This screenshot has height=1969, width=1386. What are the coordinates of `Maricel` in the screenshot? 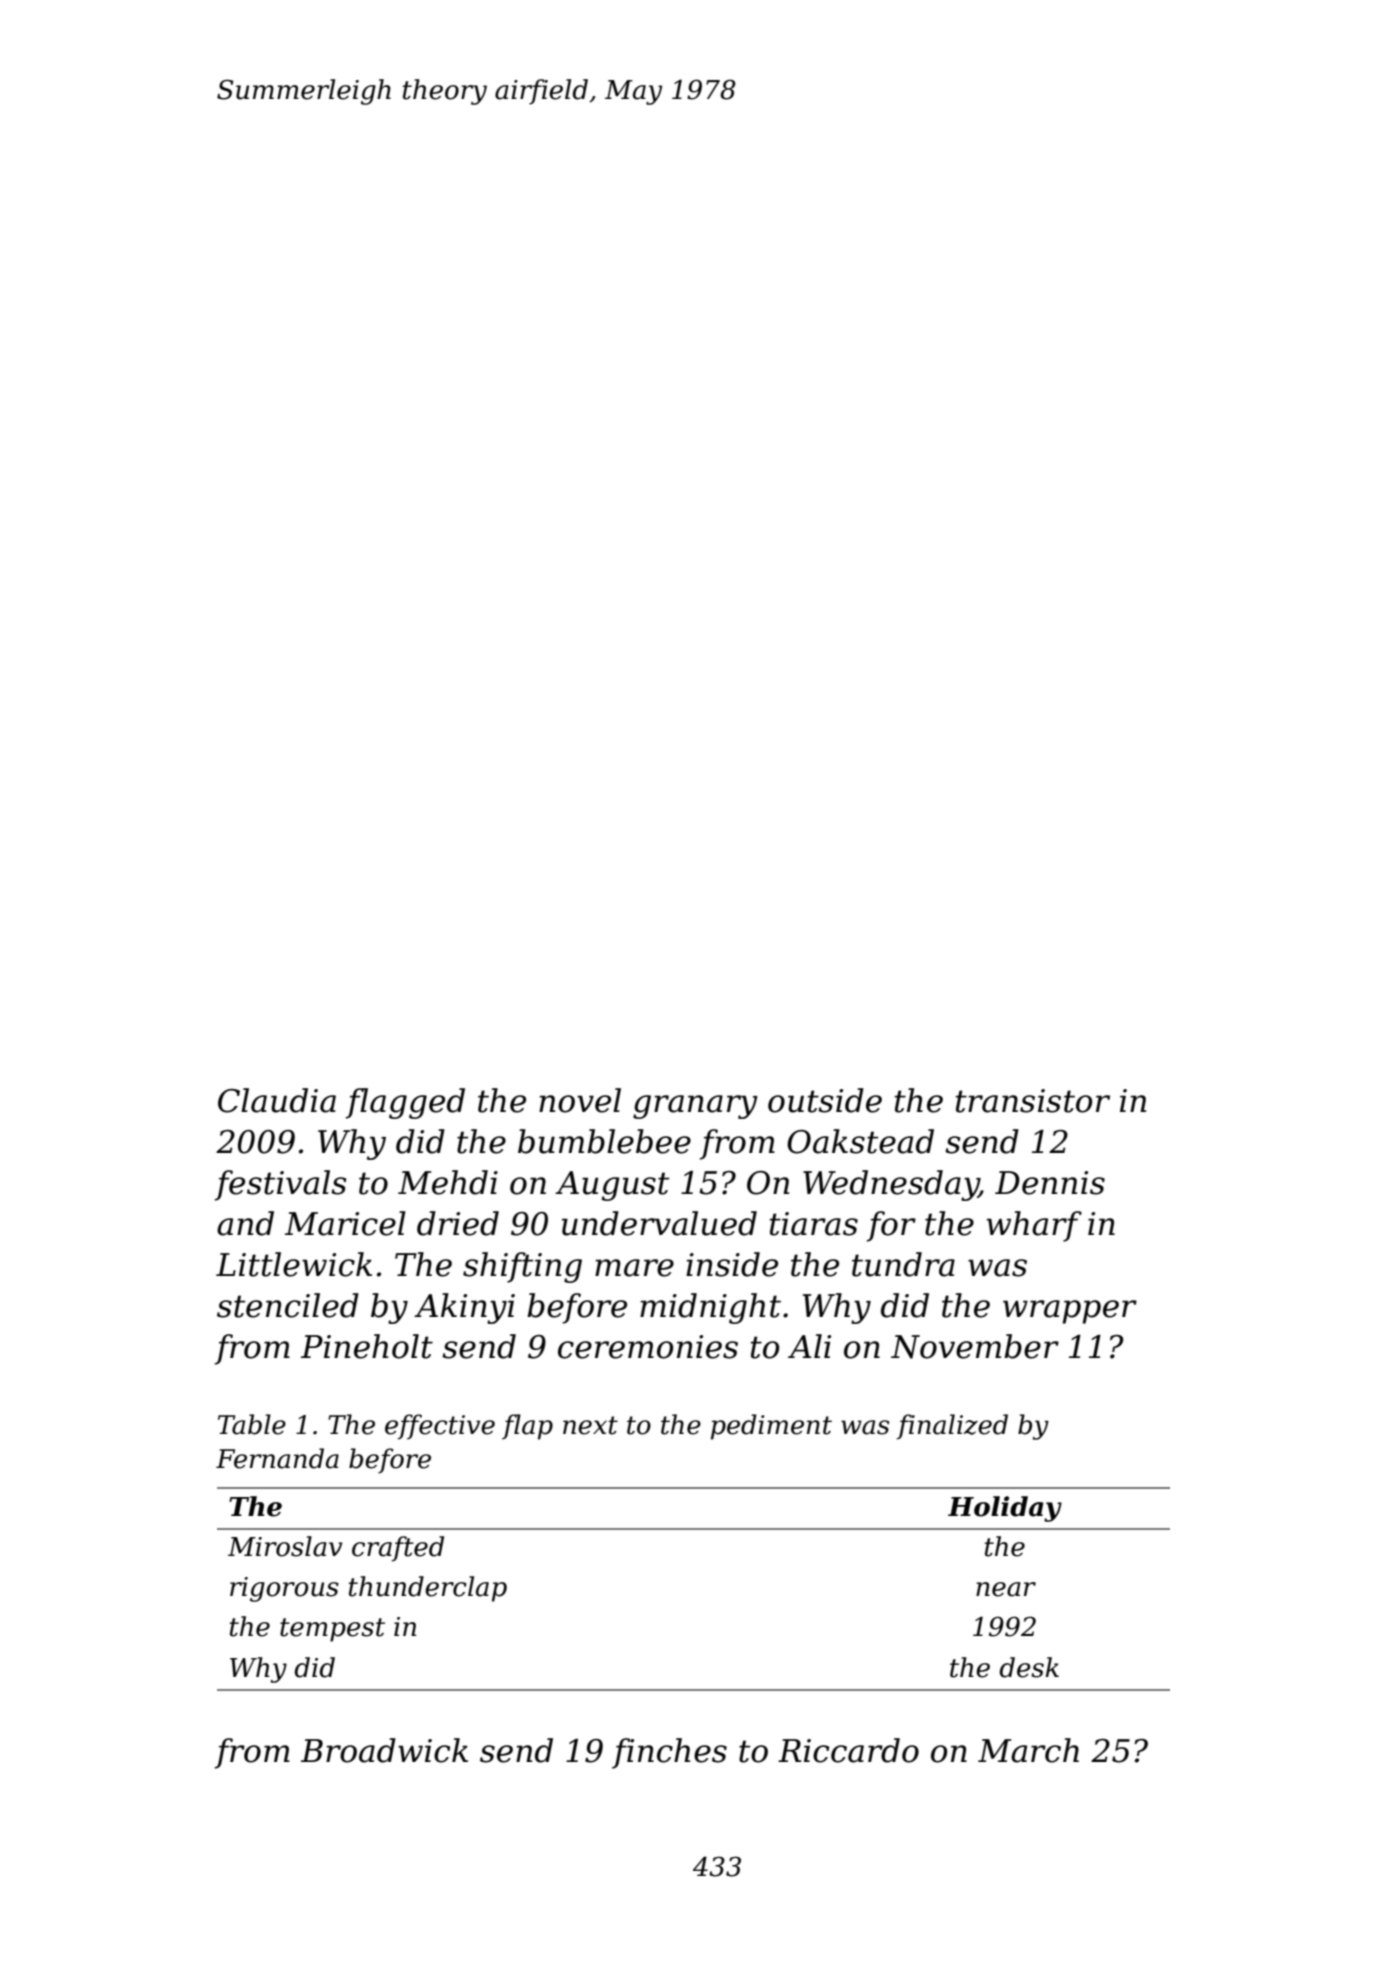 It's located at (345, 1223).
